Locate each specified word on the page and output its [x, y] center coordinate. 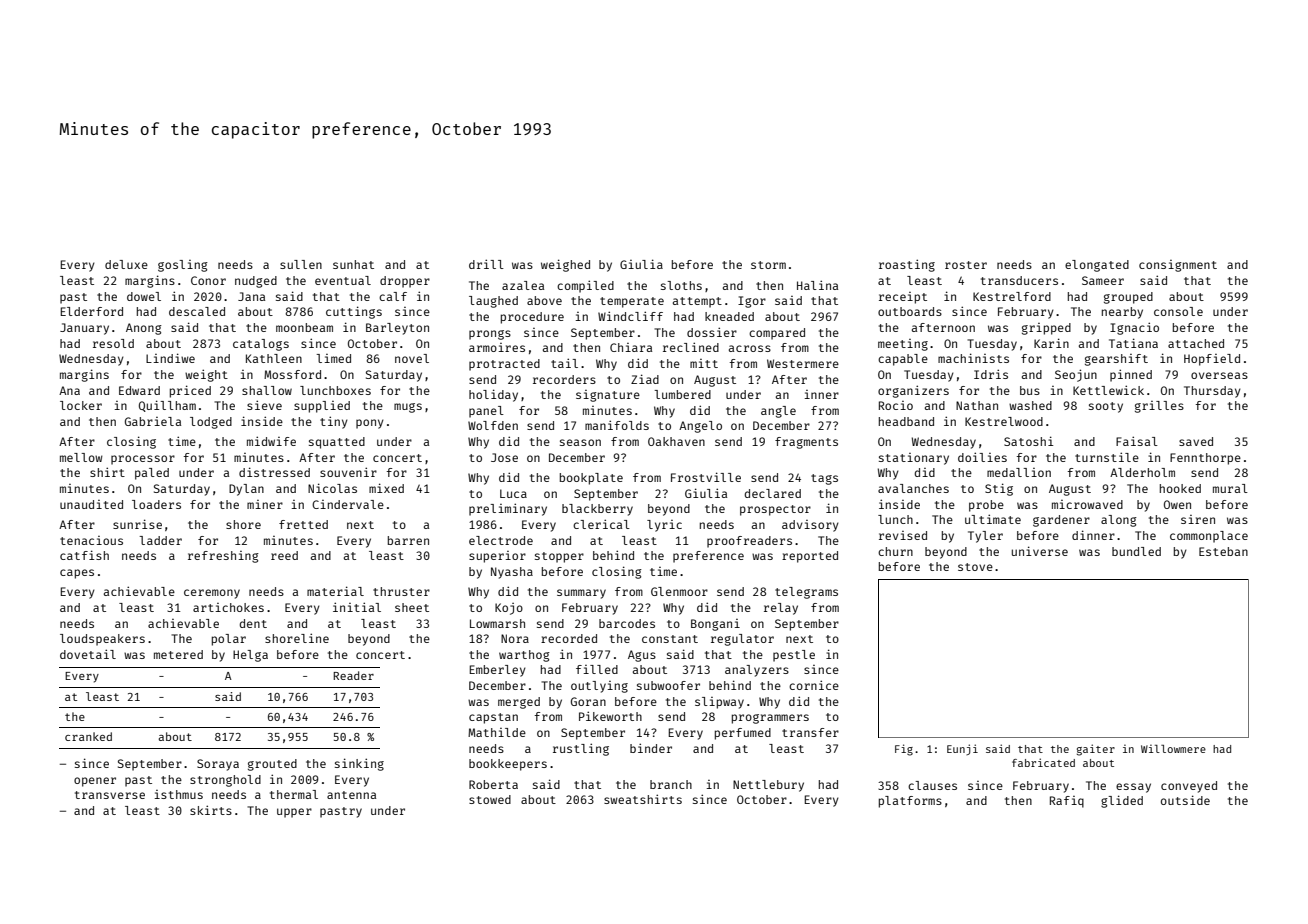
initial [357, 607]
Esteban [1223, 551]
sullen [301, 264]
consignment [1178, 266]
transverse [110, 795]
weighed [565, 265]
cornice [814, 685]
